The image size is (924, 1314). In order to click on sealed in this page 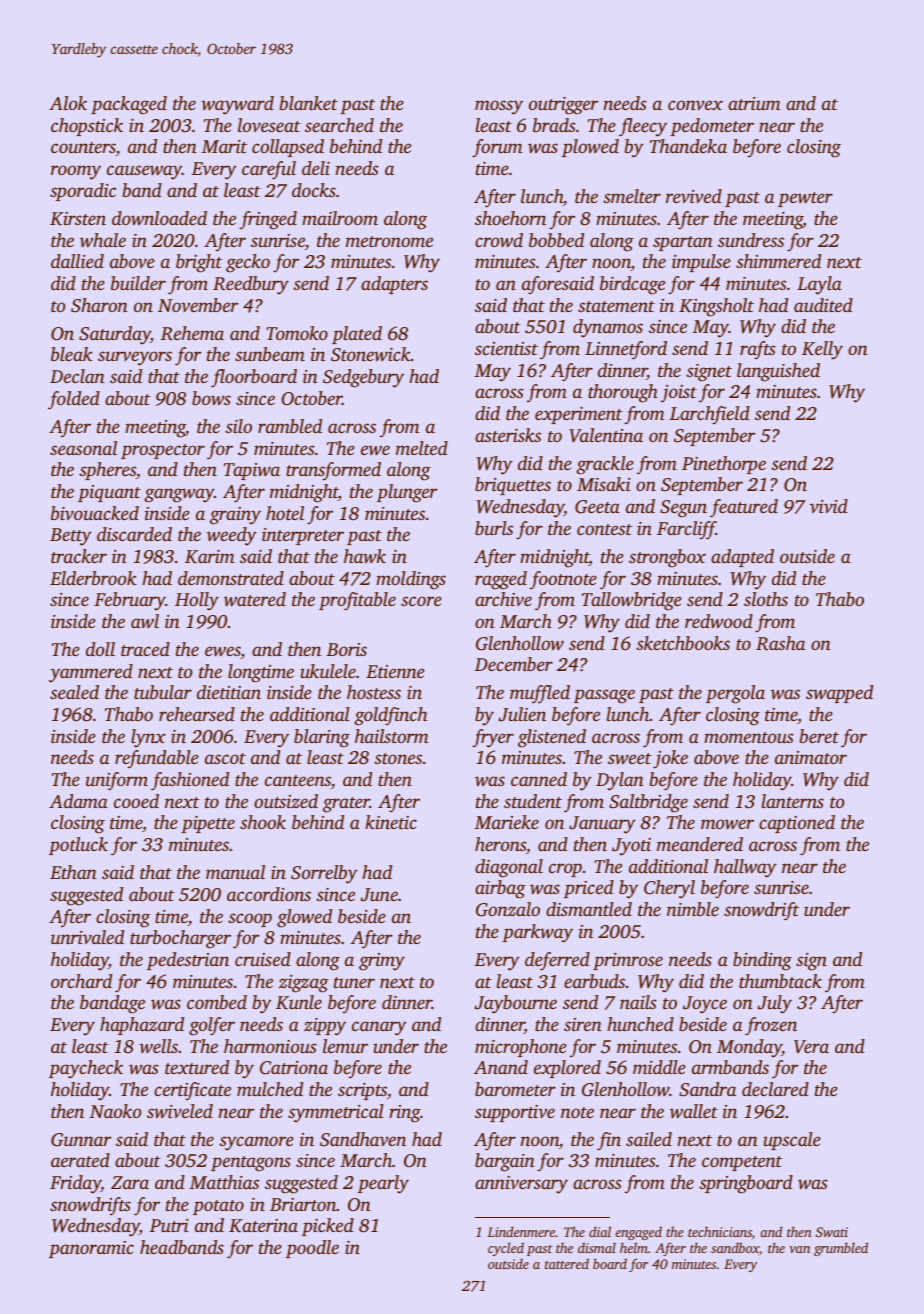, I will do `click(74, 692)`.
